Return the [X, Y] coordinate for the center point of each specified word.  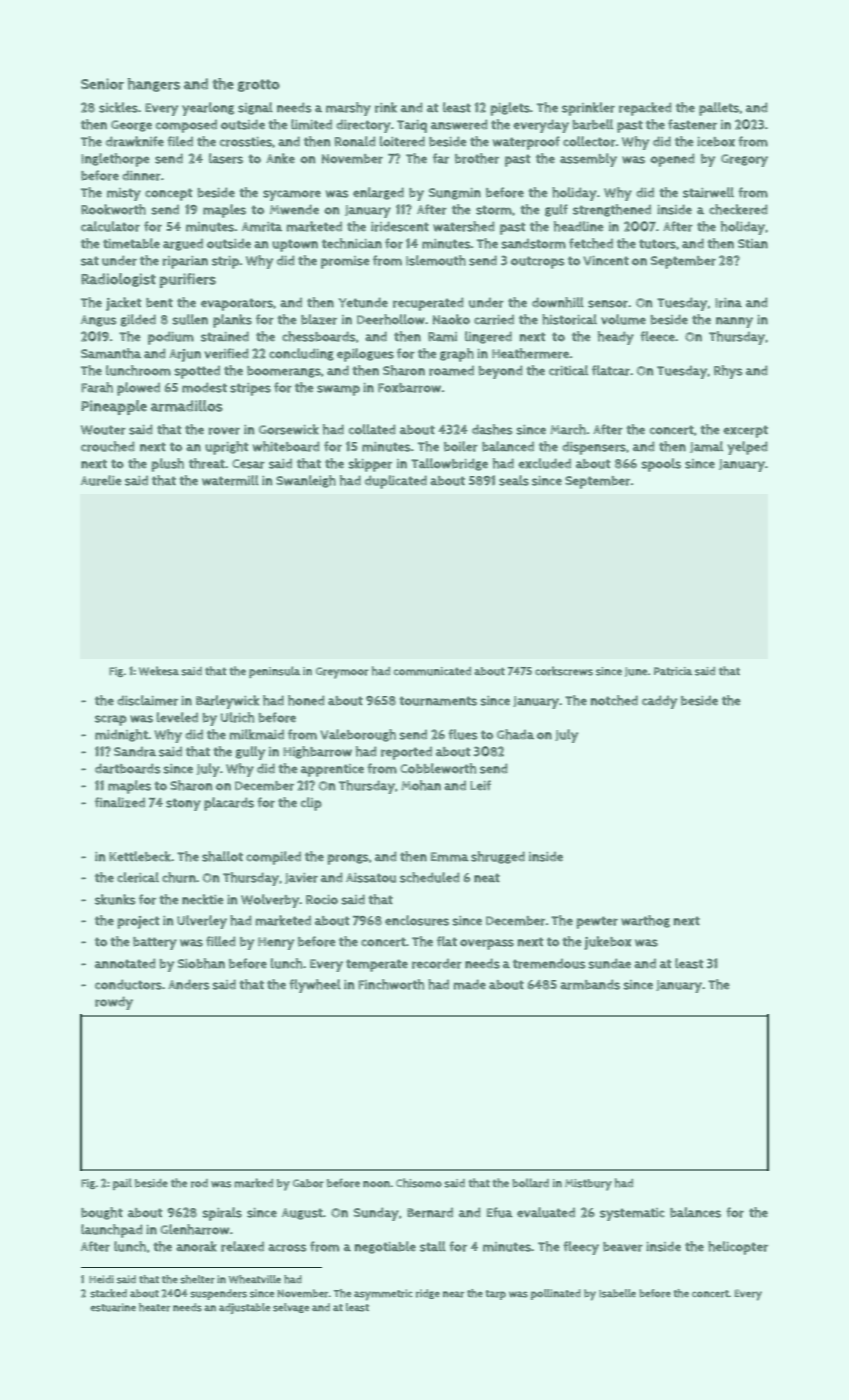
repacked [645, 109]
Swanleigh [306, 481]
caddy [659, 702]
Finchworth [391, 984]
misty [124, 194]
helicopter [738, 1248]
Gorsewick [289, 429]
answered [459, 124]
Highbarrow [317, 752]
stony [183, 804]
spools [661, 465]
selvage [291, 1308]
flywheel [315, 986]
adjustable [244, 1308]
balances [695, 1212]
